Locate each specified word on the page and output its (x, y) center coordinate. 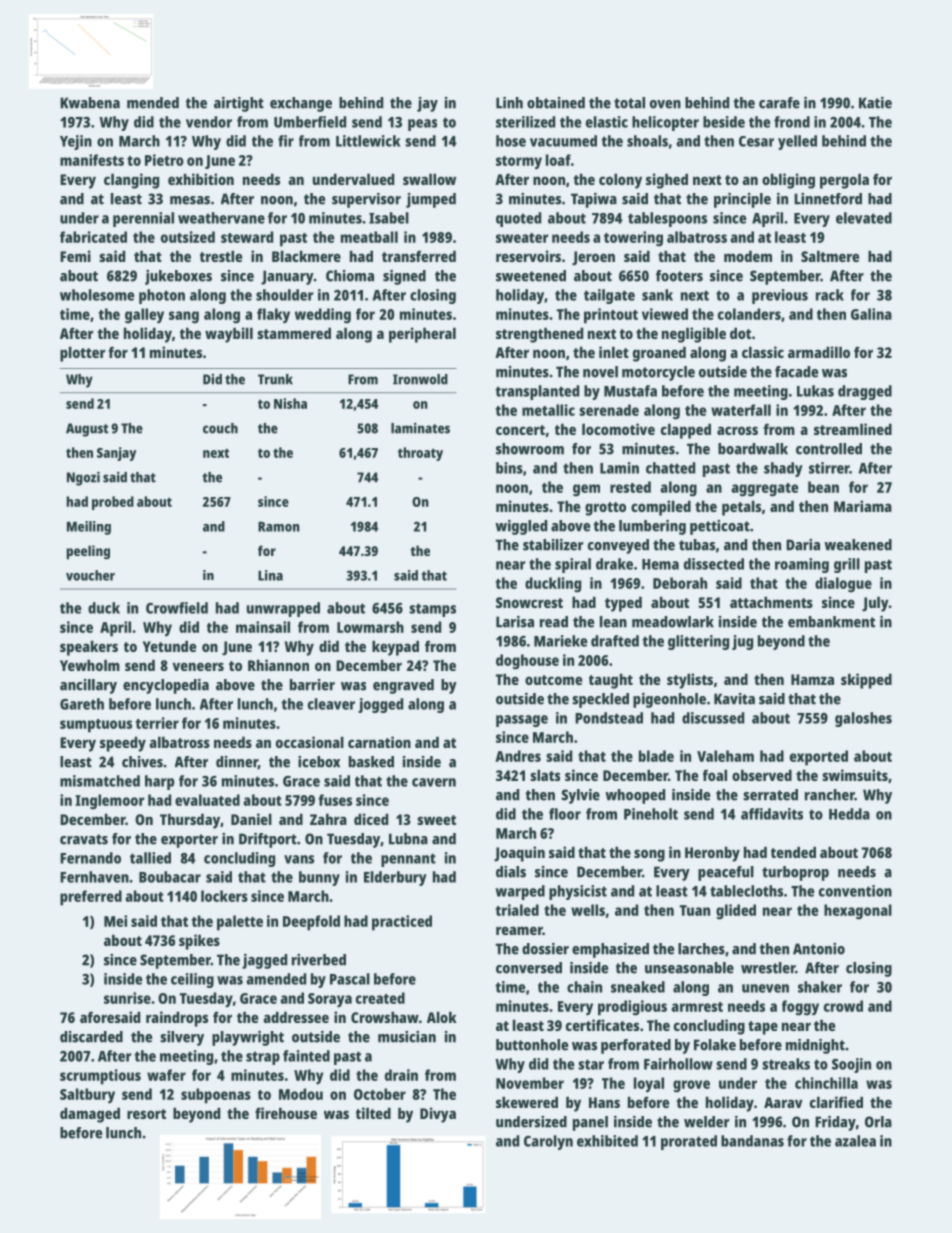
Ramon (279, 527)
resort (146, 1114)
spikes (199, 942)
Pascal (350, 979)
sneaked (638, 987)
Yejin (76, 142)
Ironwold (420, 379)
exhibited (607, 1141)
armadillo (819, 352)
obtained (556, 103)
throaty (420, 454)
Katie (875, 103)
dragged (865, 392)
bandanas (752, 1141)
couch (220, 428)
